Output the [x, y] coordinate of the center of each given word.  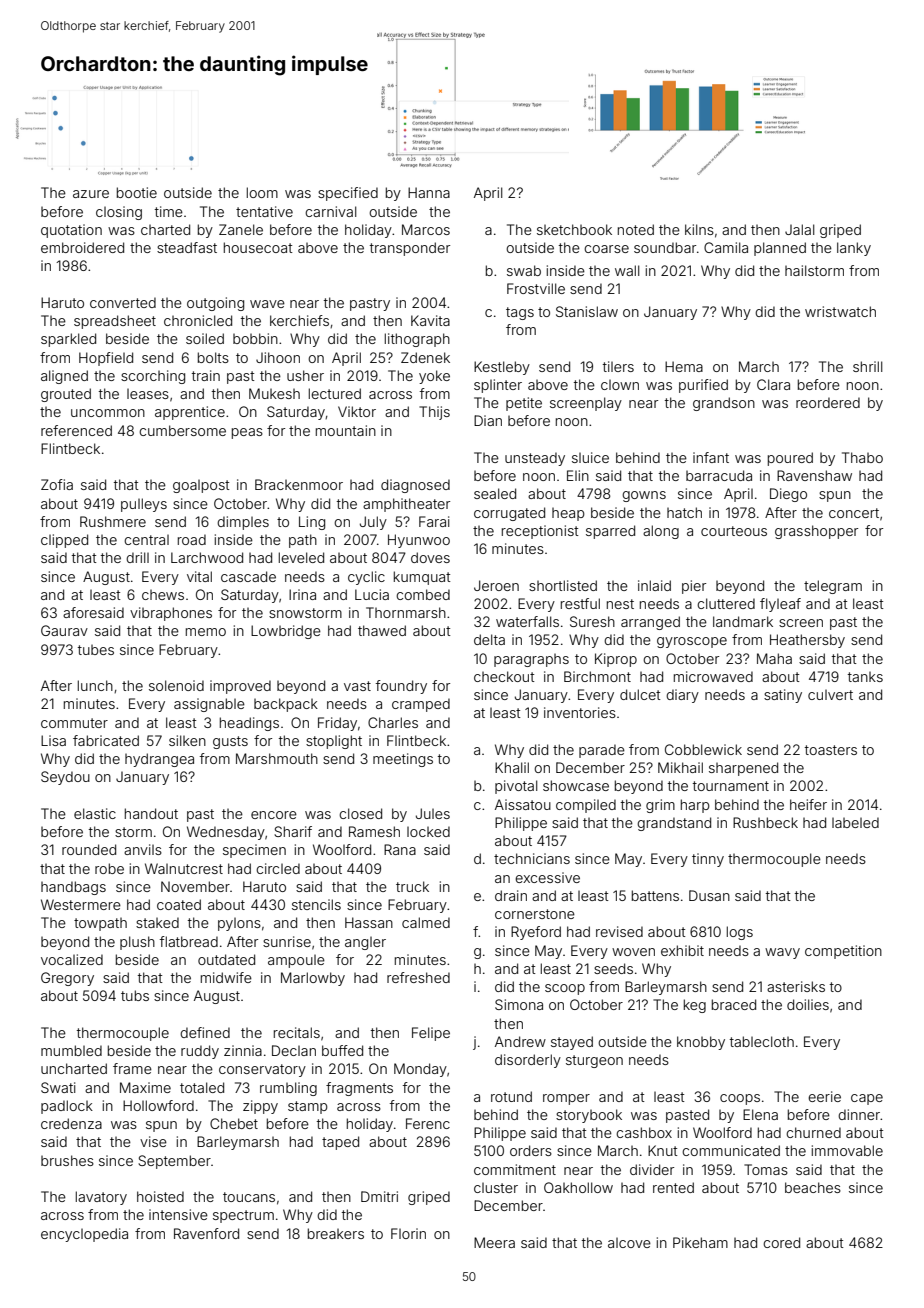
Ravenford [206, 1233]
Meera [494, 1242]
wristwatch [840, 311]
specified [348, 194]
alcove [629, 1243]
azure [91, 194]
